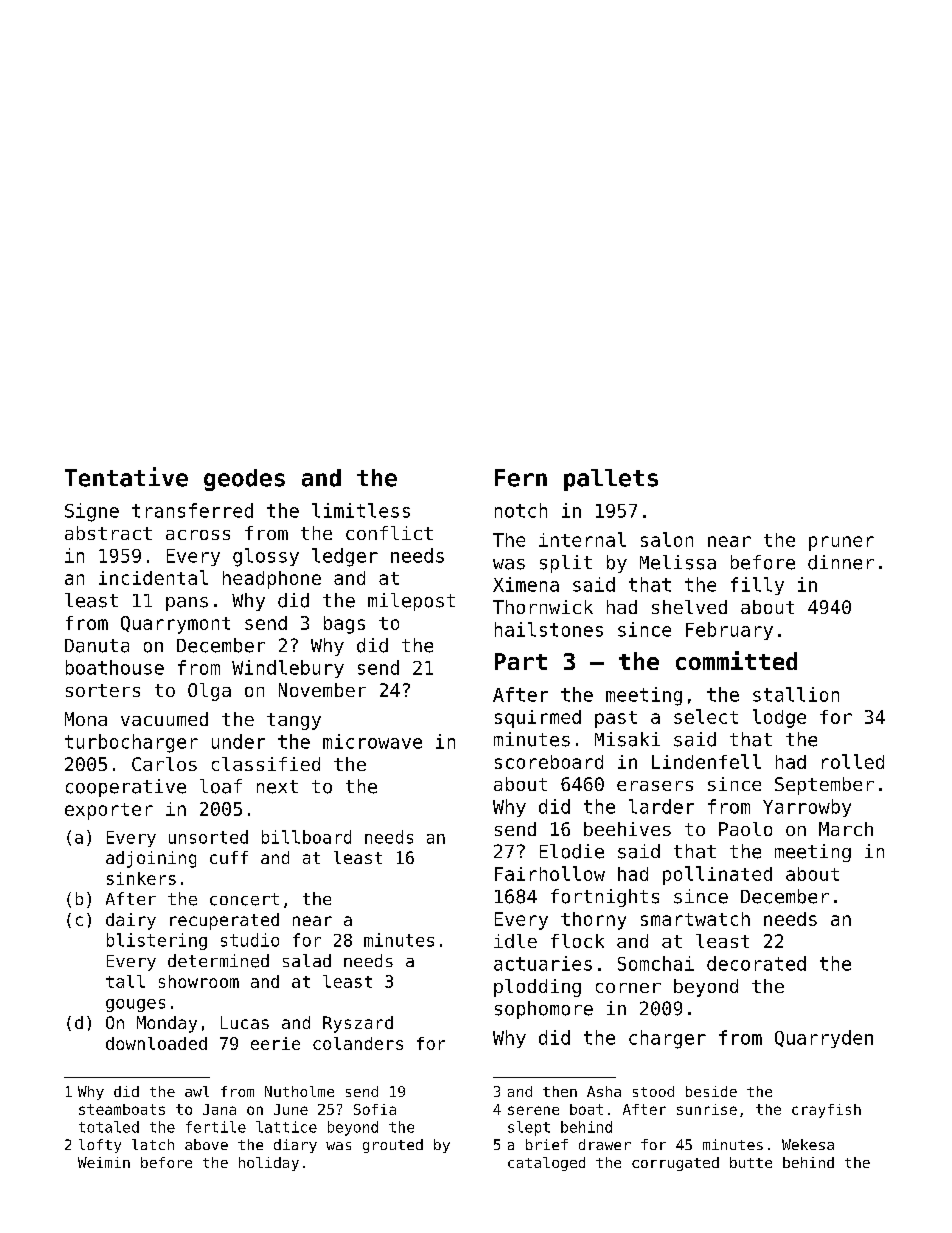  I want to click on holiday, so click(269, 1164).
